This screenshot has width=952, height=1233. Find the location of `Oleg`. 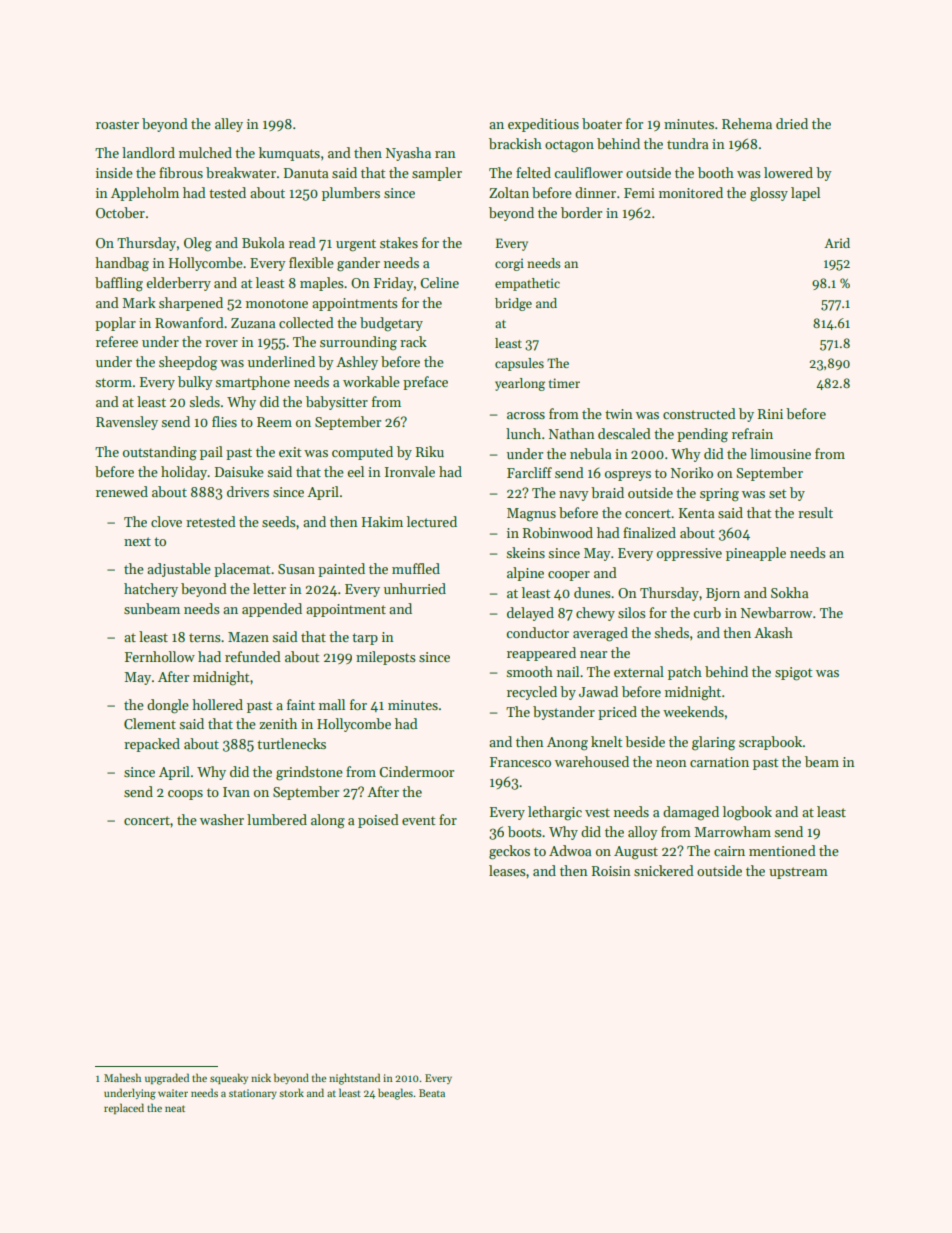

Oleg is located at coordinates (198, 244).
